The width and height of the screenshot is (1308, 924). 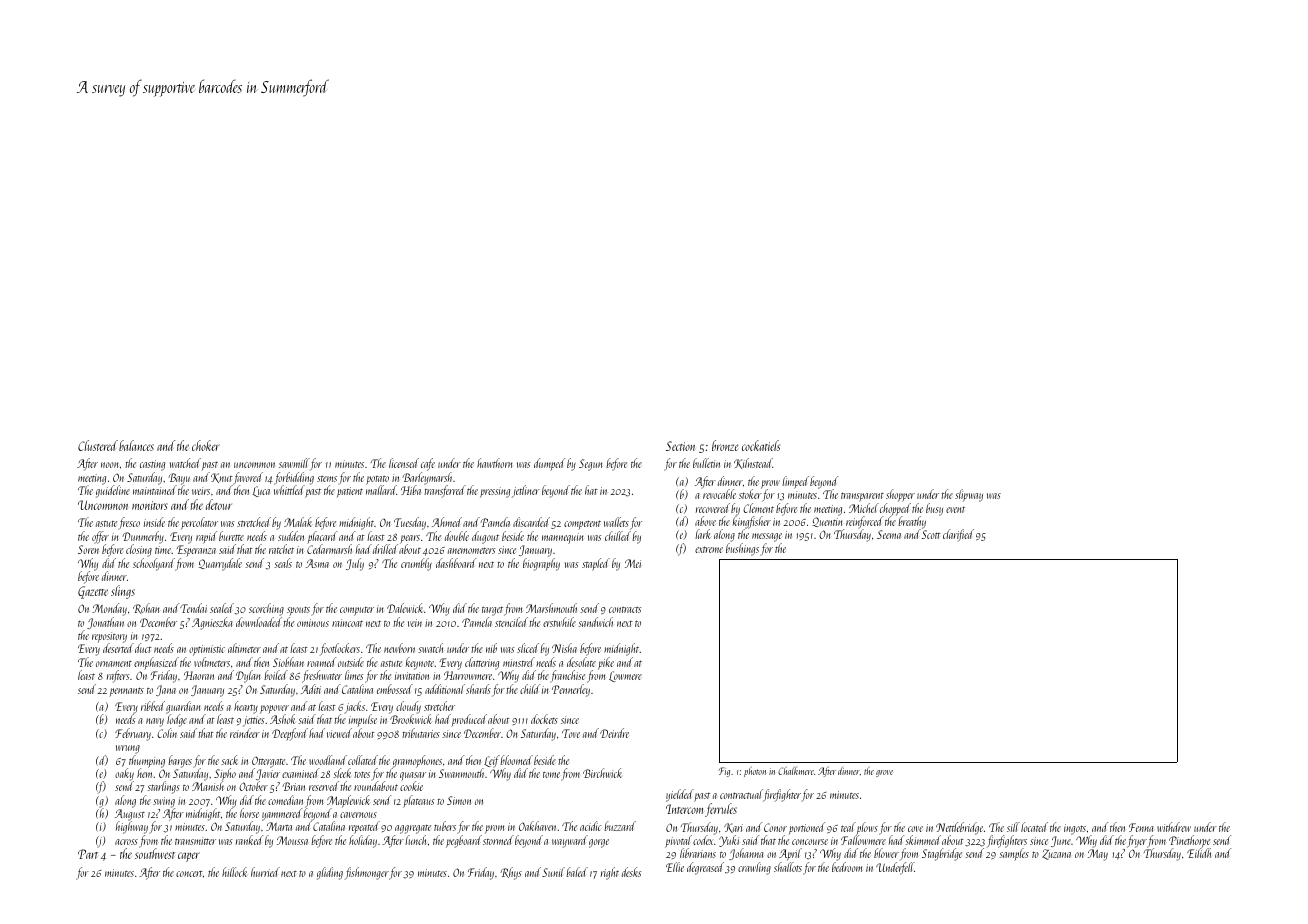 I want to click on grove, so click(x=884, y=773).
